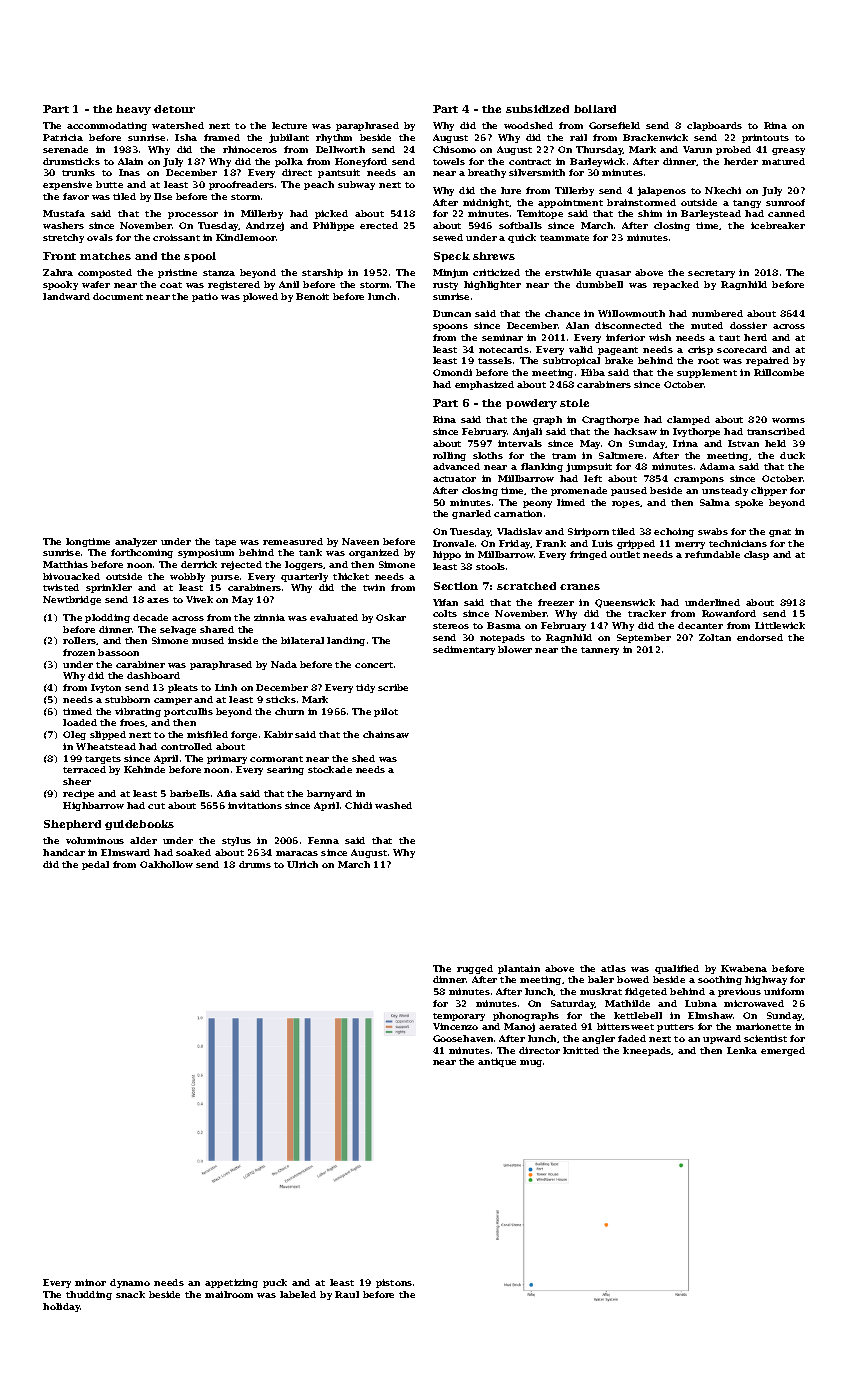  Describe the element at coordinates (784, 991) in the screenshot. I see `uniform` at that location.
